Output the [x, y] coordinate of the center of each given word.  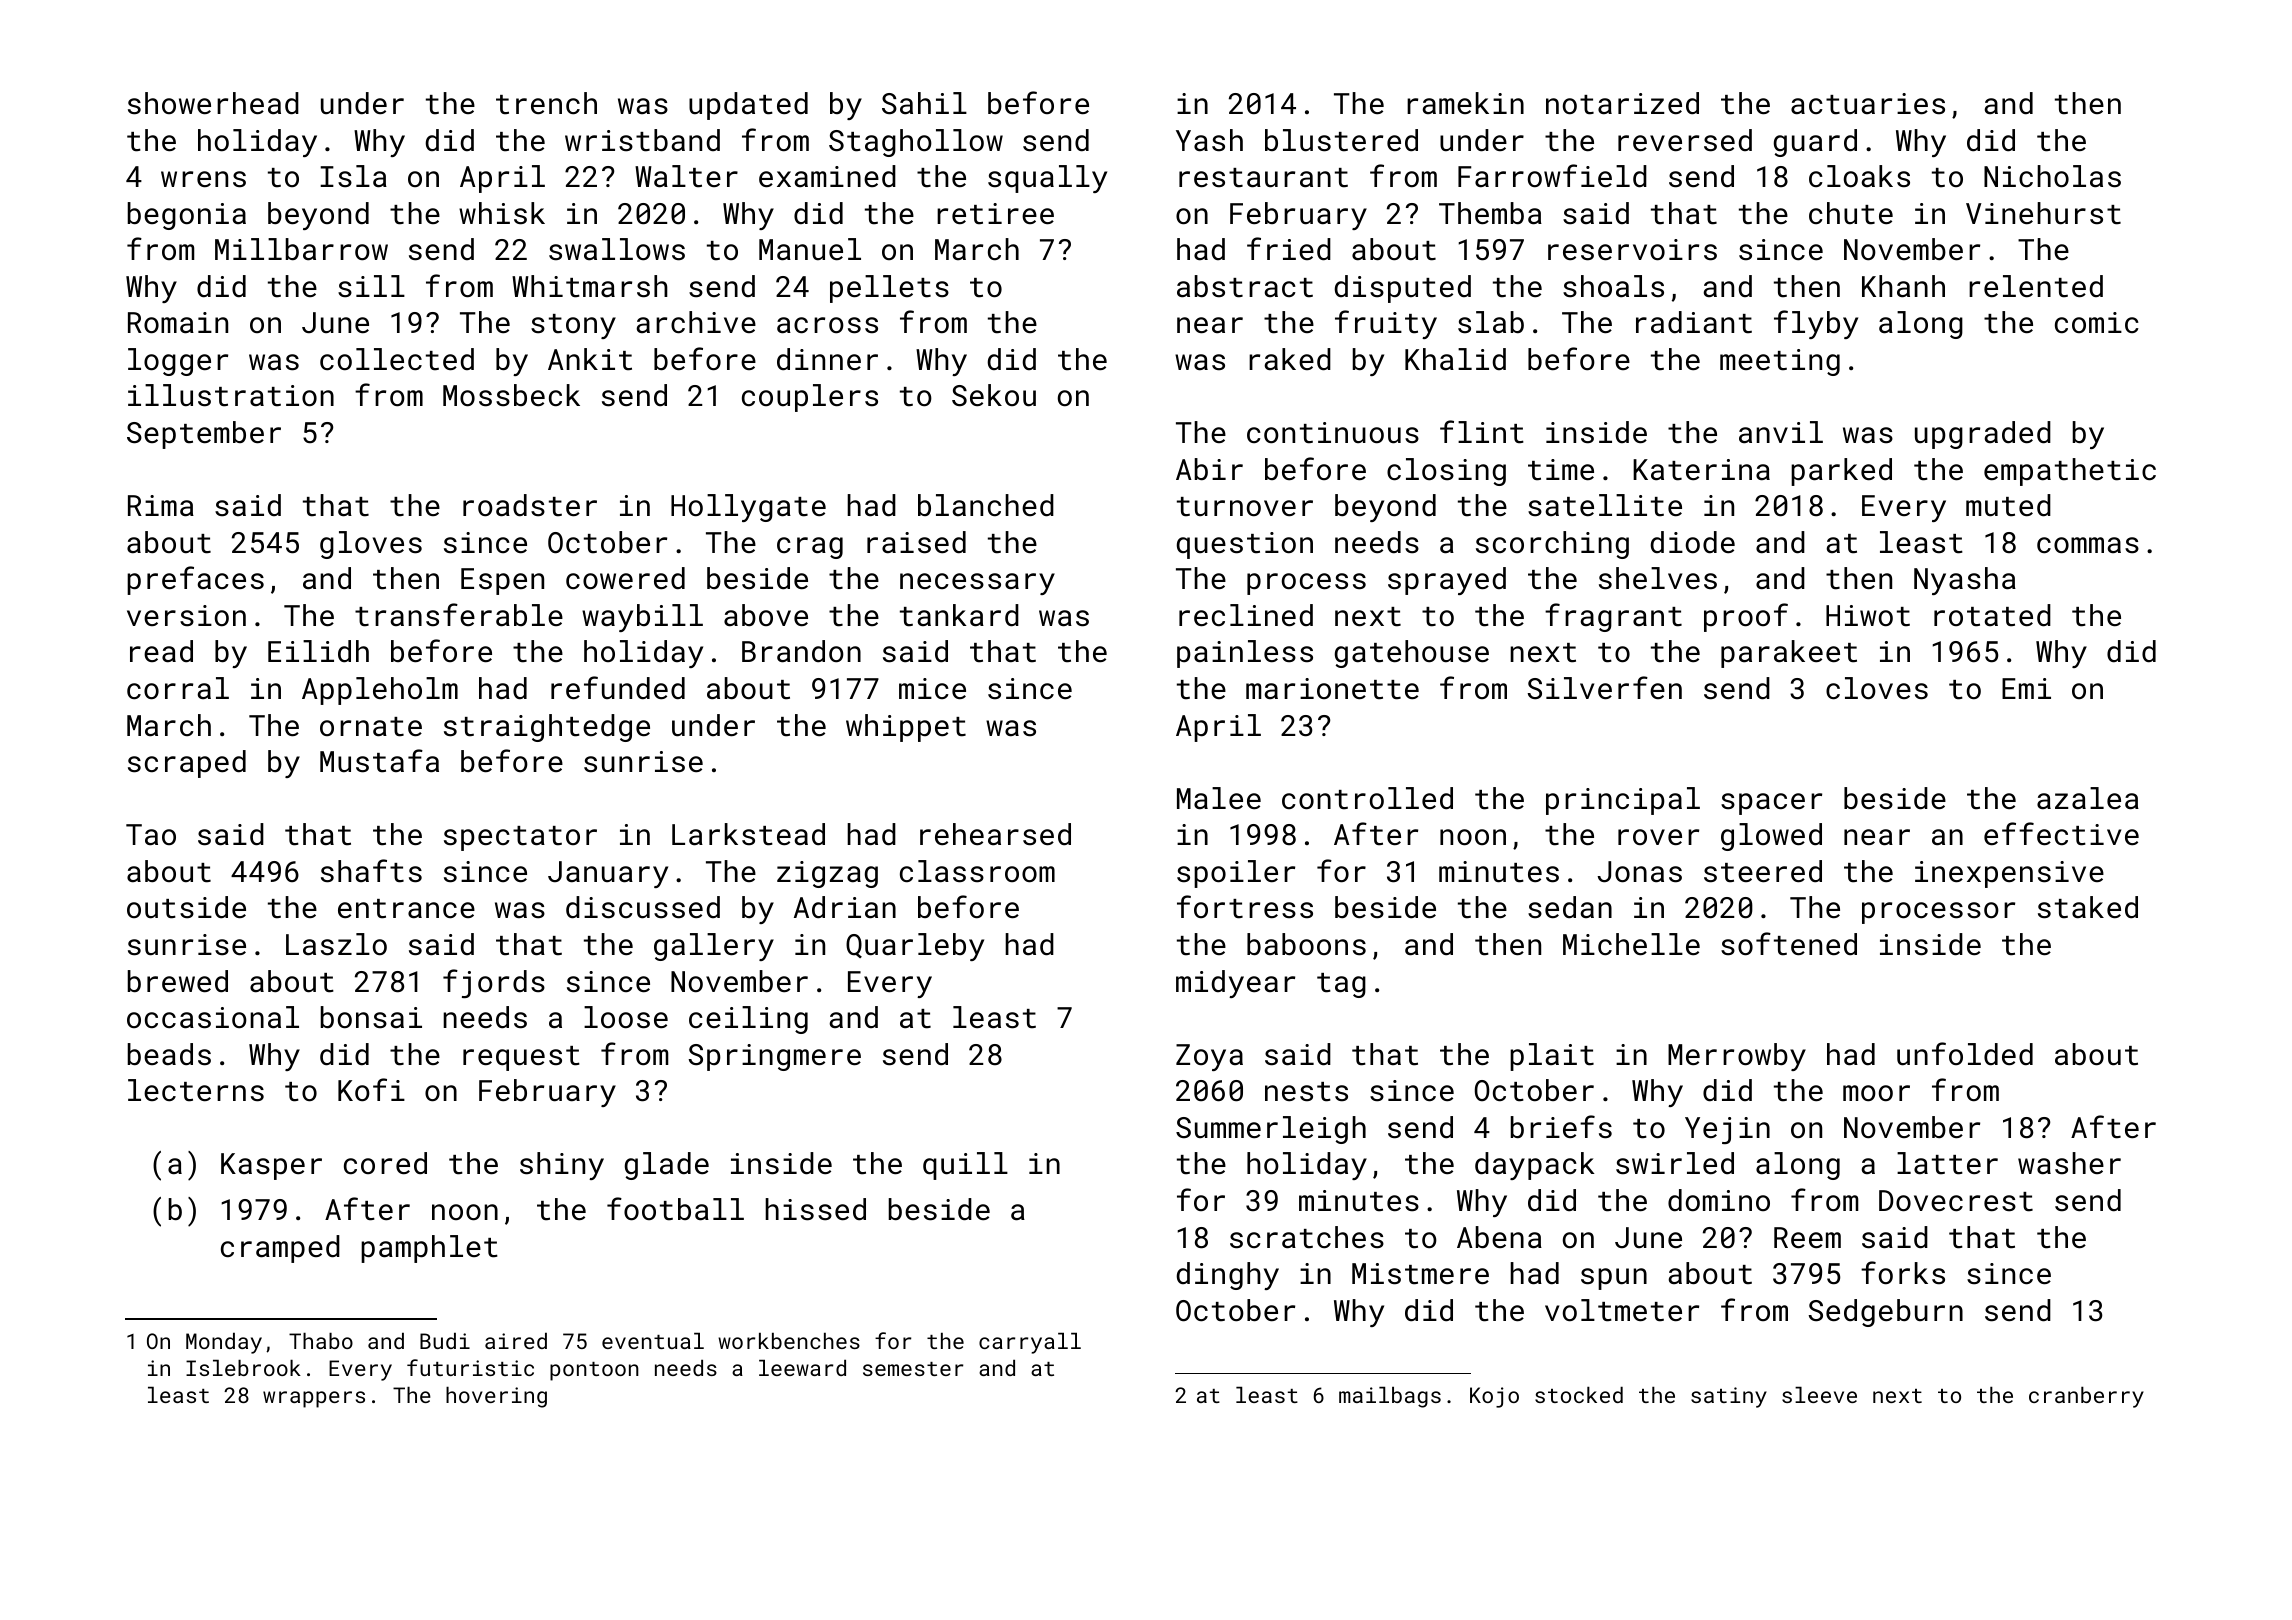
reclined [1246, 615]
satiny [1729, 1397]
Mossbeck [511, 395]
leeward [802, 1368]
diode [1692, 542]
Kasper [271, 1166]
